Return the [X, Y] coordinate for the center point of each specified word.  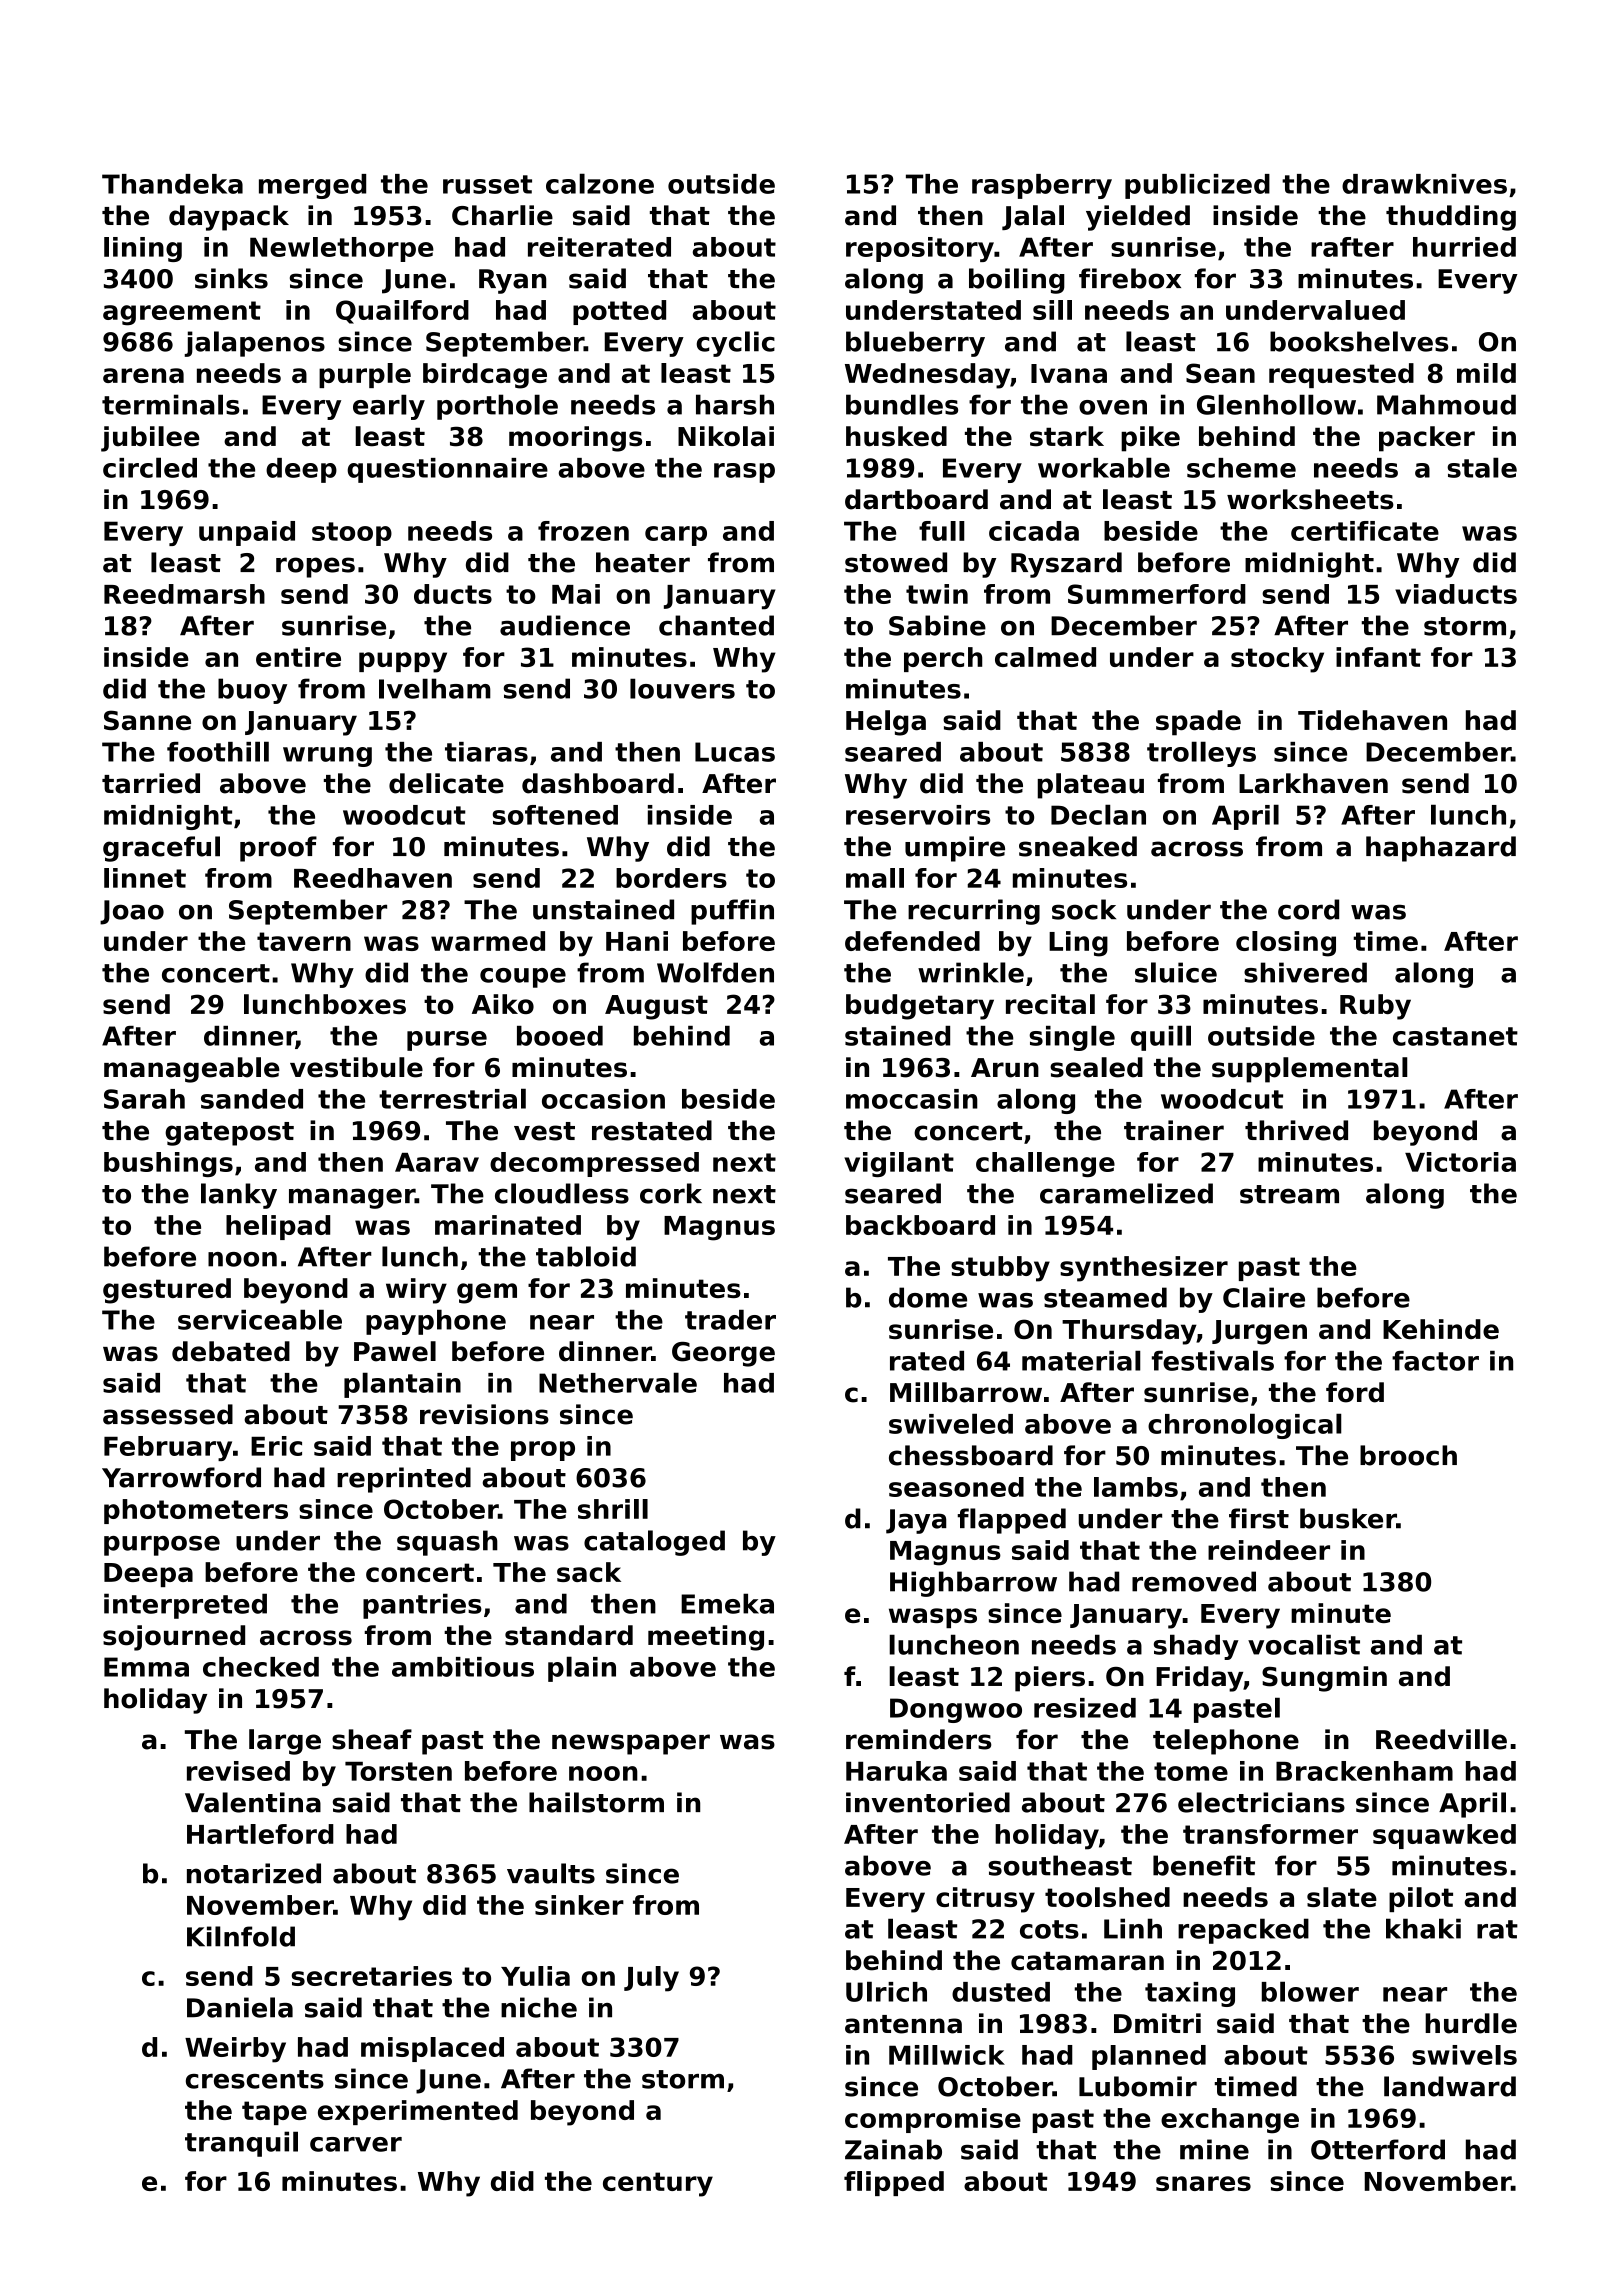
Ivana [1069, 373]
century [658, 2184]
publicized [1197, 186]
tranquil [241, 2144]
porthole [497, 407]
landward [1450, 2086]
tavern [304, 941]
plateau [1091, 786]
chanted [716, 625]
